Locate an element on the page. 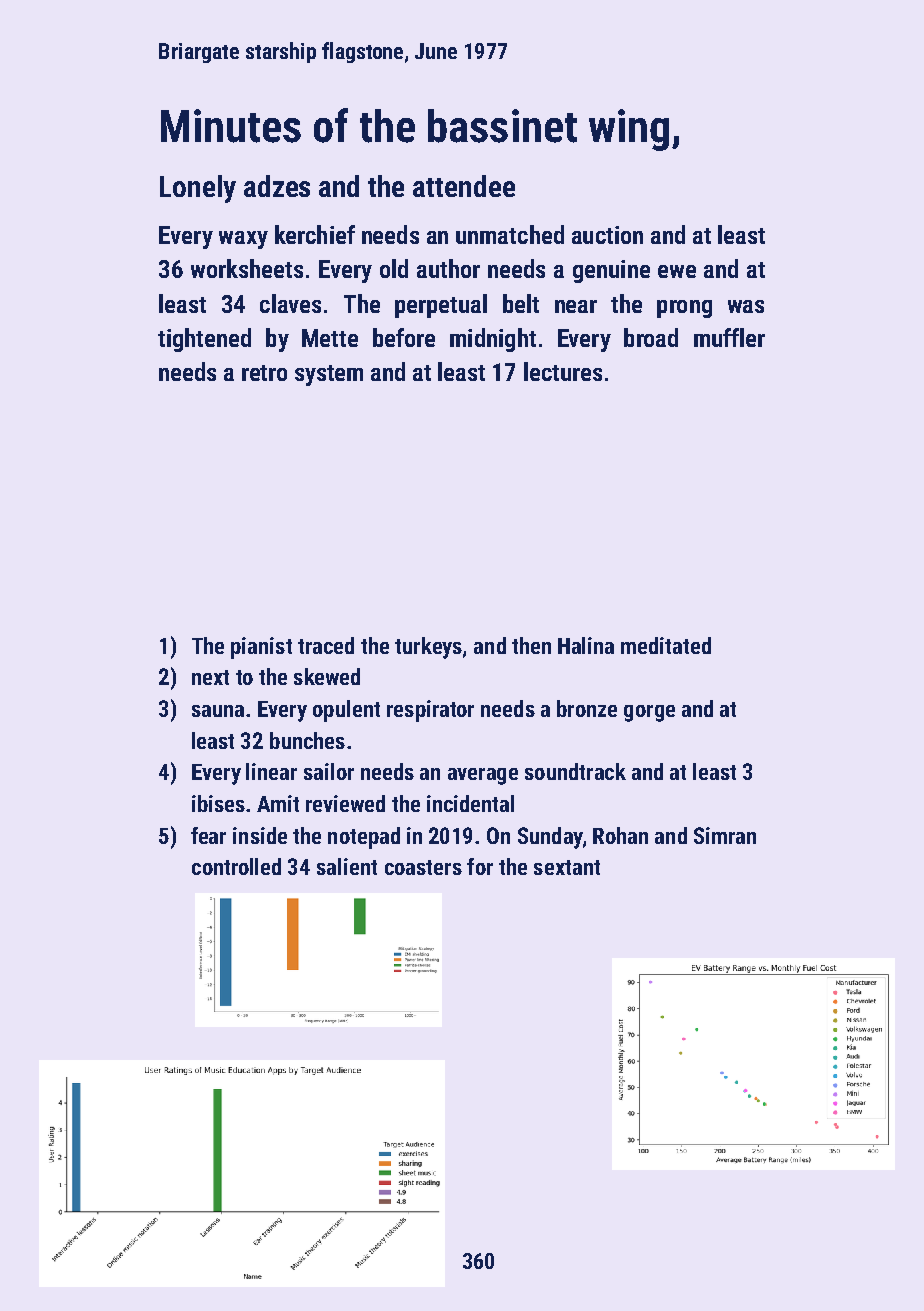  controlled is located at coordinates (236, 866).
